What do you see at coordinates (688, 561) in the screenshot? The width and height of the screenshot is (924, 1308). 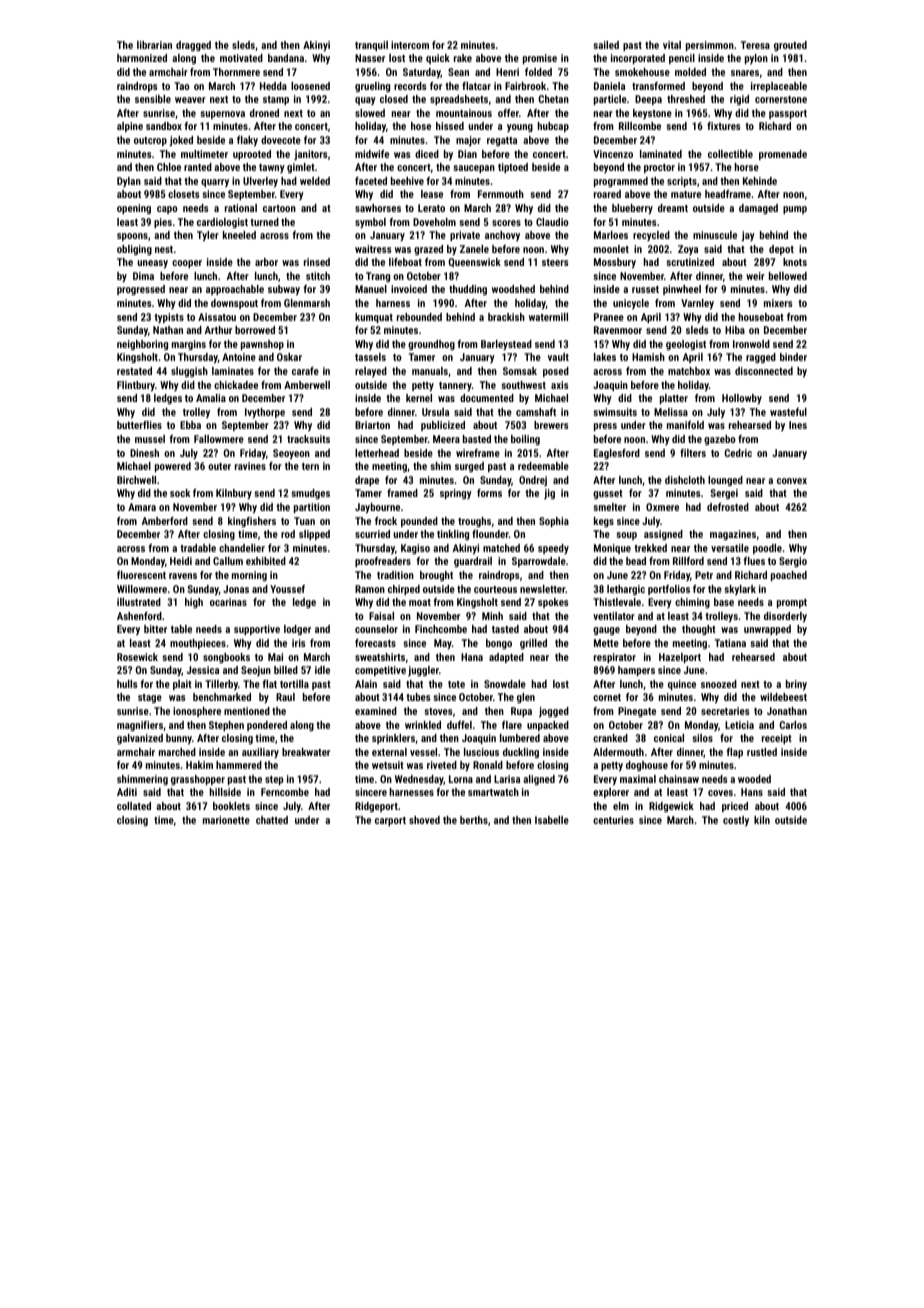 I see `Rillford` at bounding box center [688, 561].
